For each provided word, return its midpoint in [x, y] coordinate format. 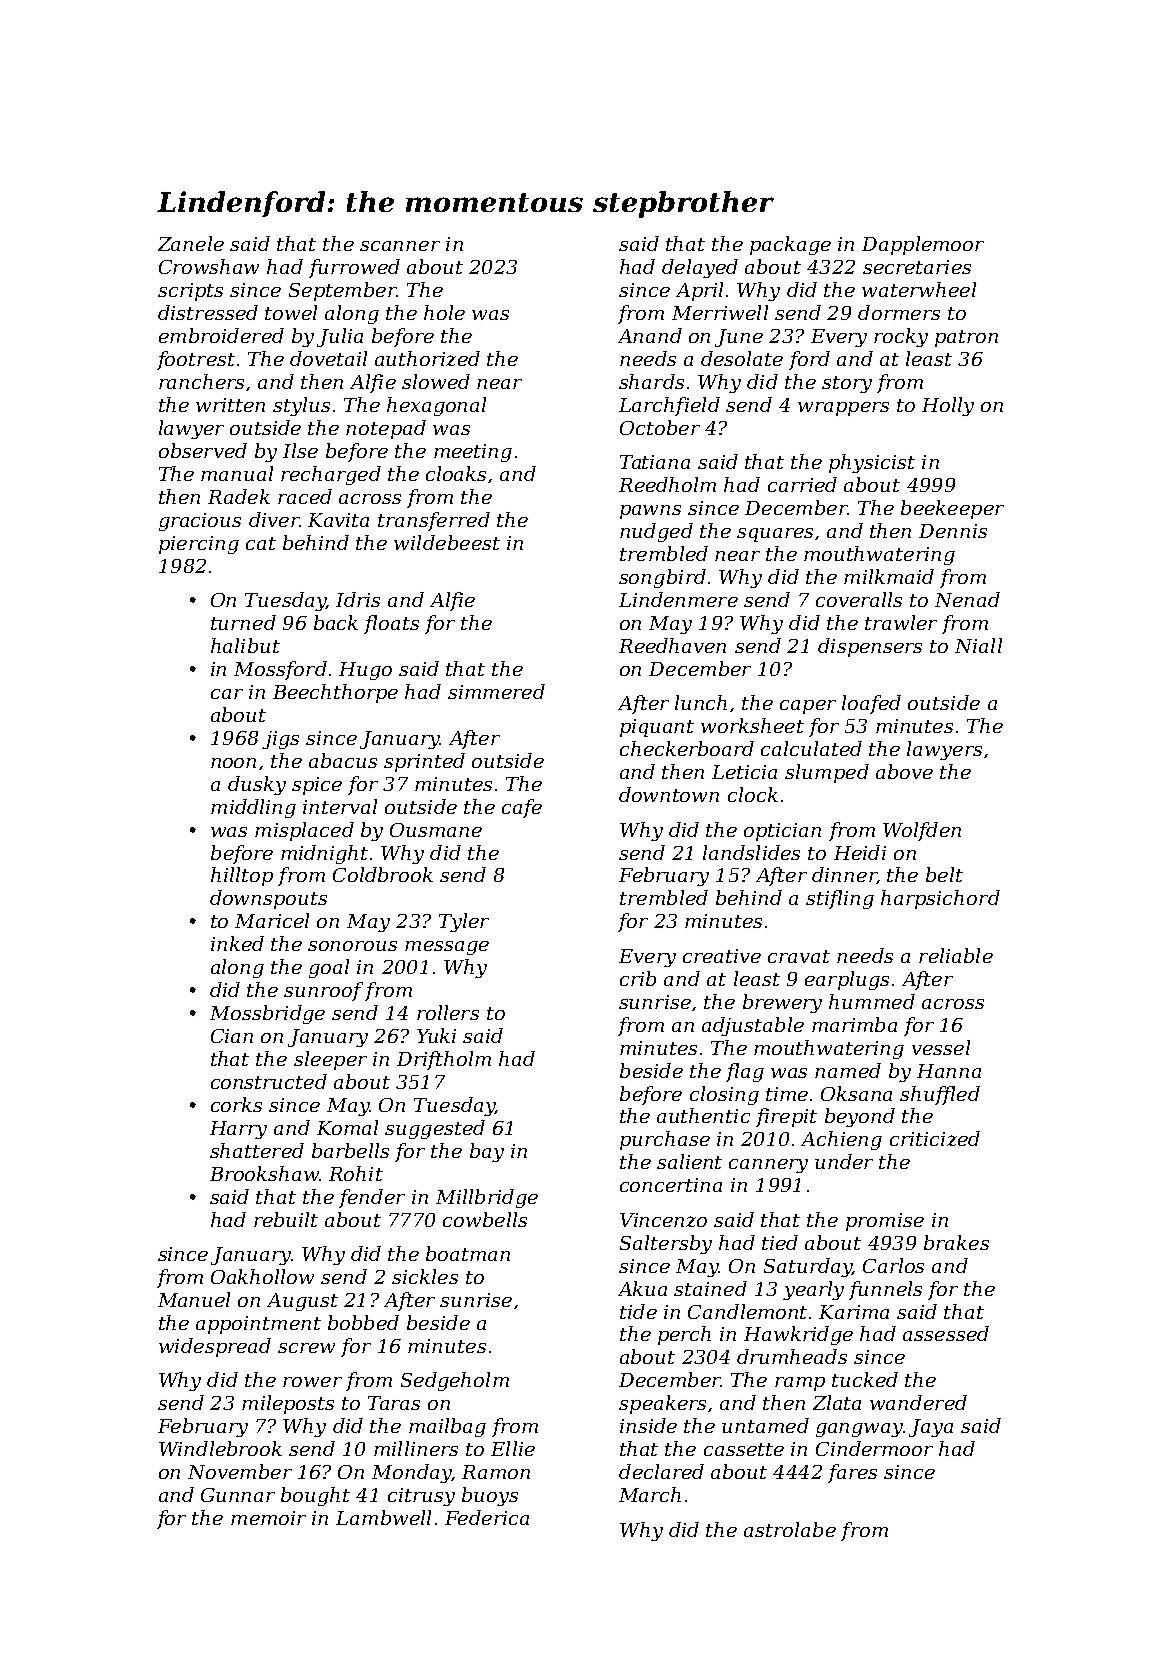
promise [885, 1222]
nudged [656, 532]
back [336, 622]
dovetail [328, 358]
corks [236, 1104]
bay [487, 1152]
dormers [899, 312]
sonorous [352, 946]
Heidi [860, 852]
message [447, 948]
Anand [650, 335]
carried [802, 484]
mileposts [288, 1404]
